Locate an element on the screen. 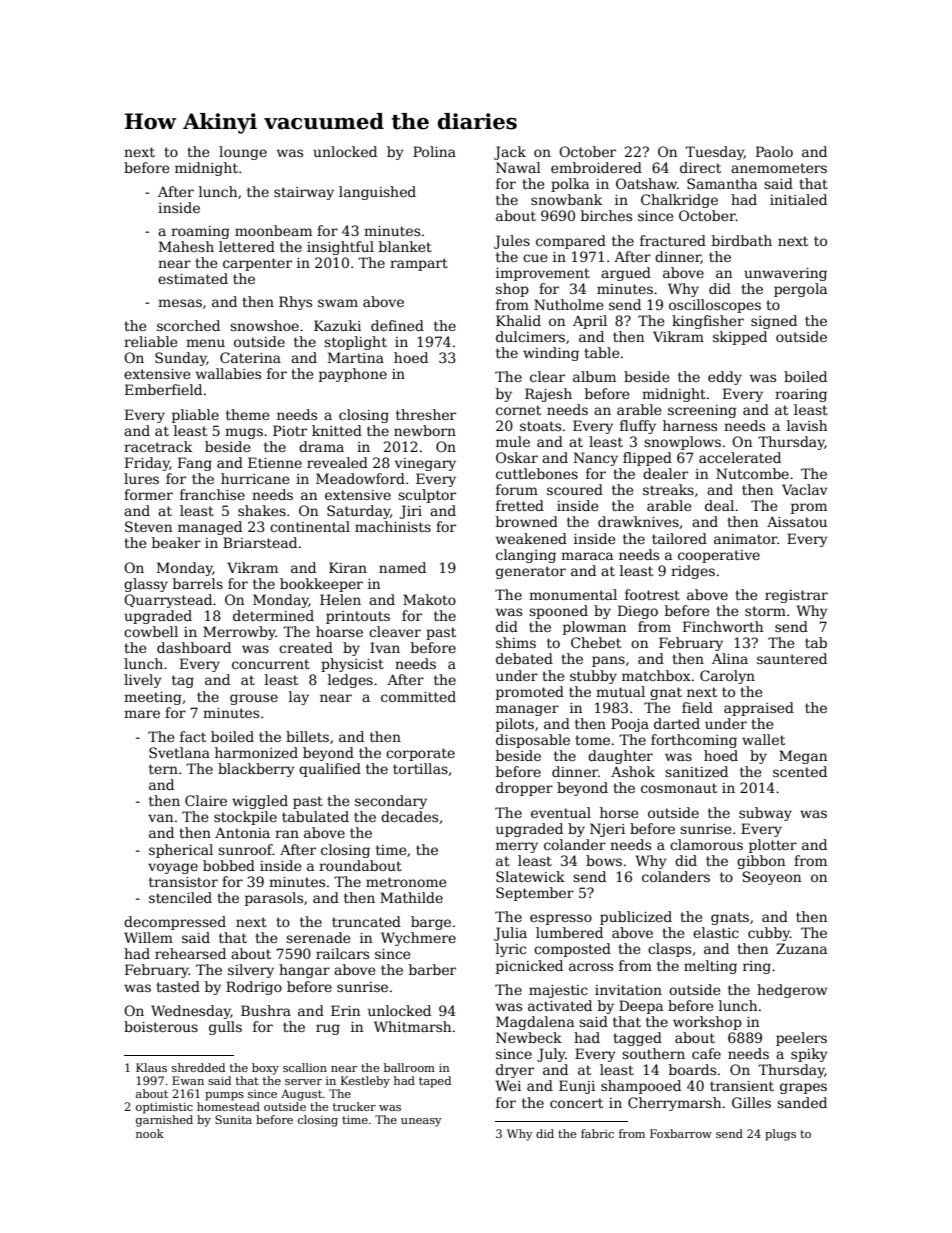  pergola is located at coordinates (800, 290).
